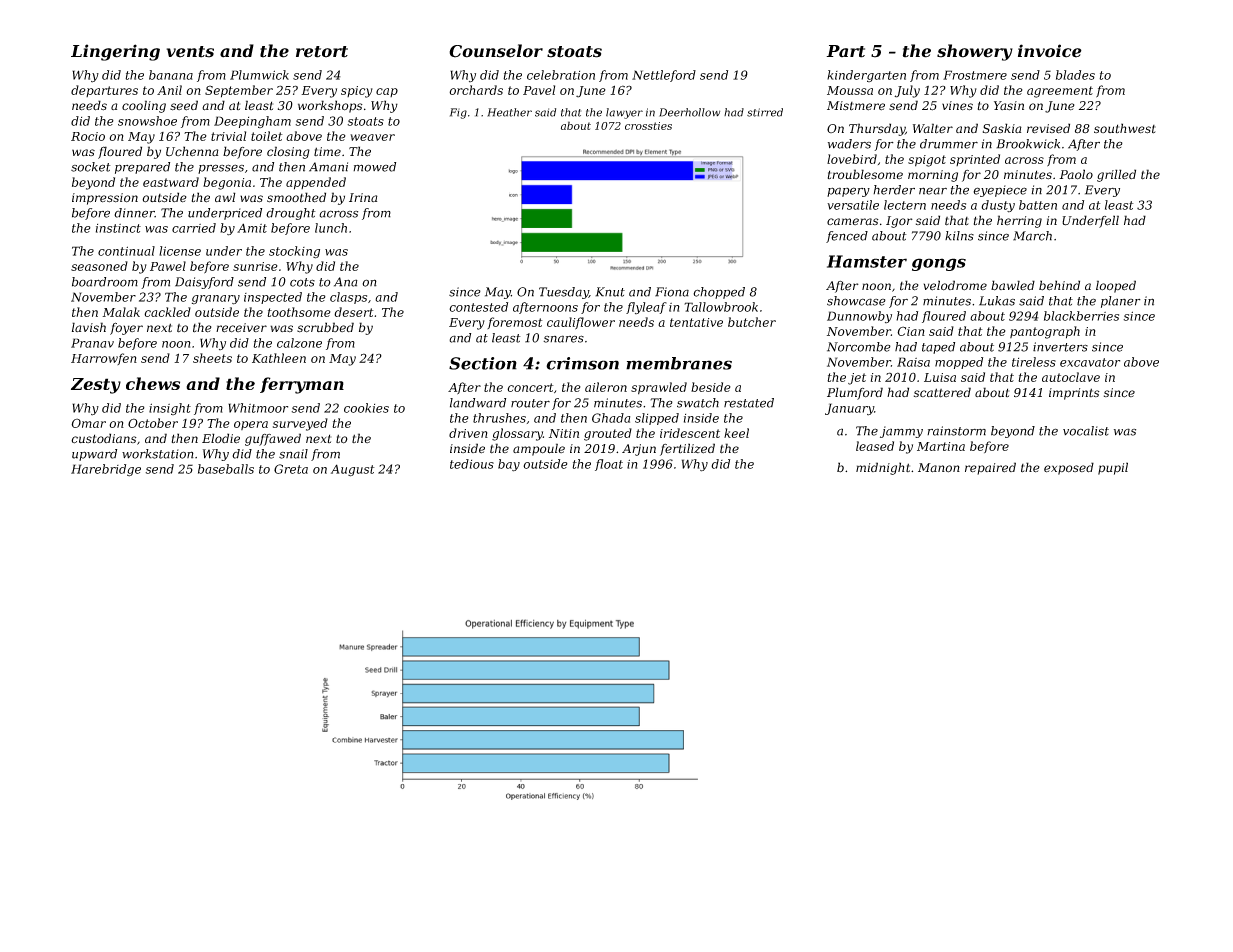 This page has height=952, width=1233. I want to click on vents, so click(190, 52).
